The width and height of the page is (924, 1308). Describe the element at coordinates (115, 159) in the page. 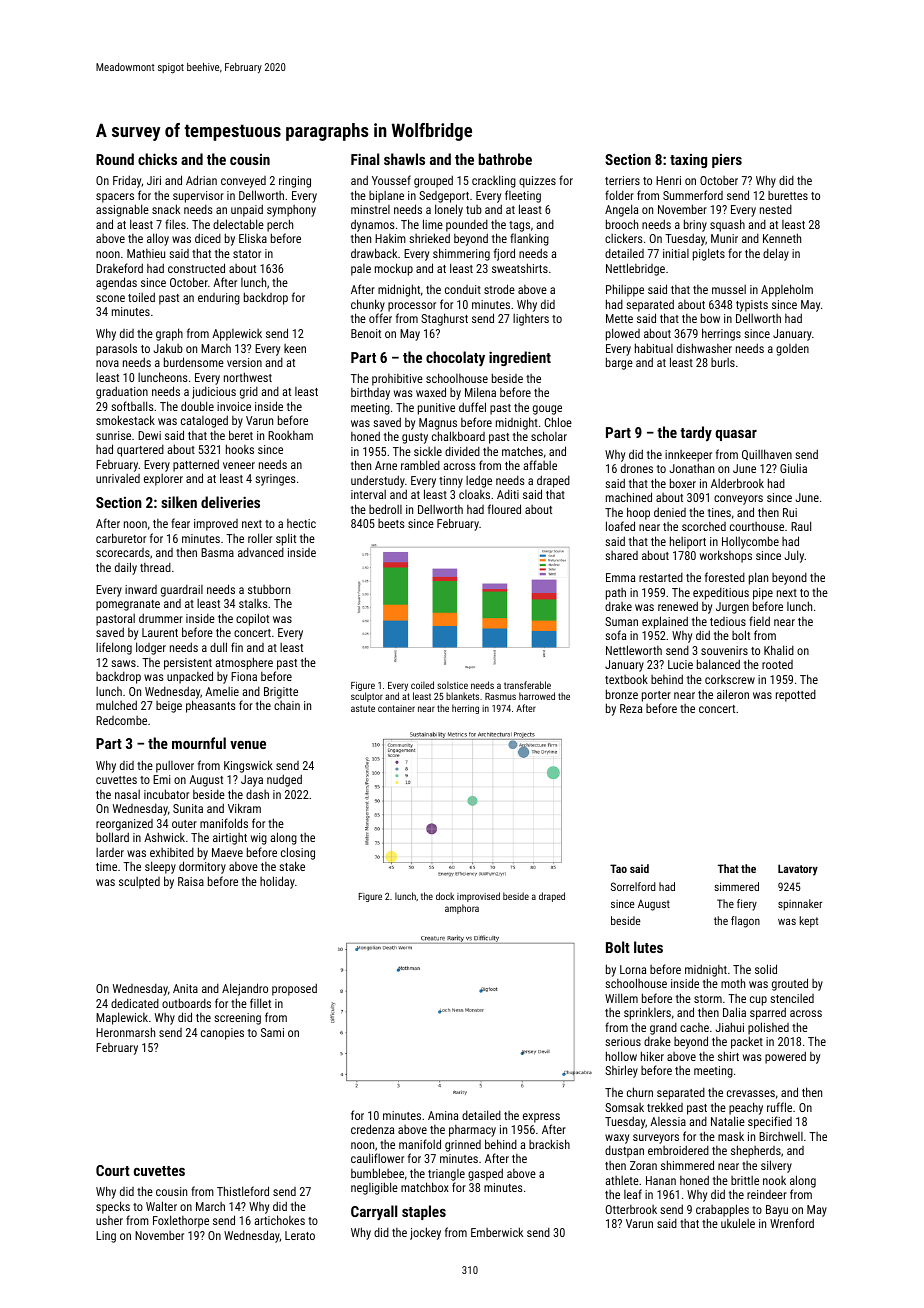

I see `Round` at that location.
